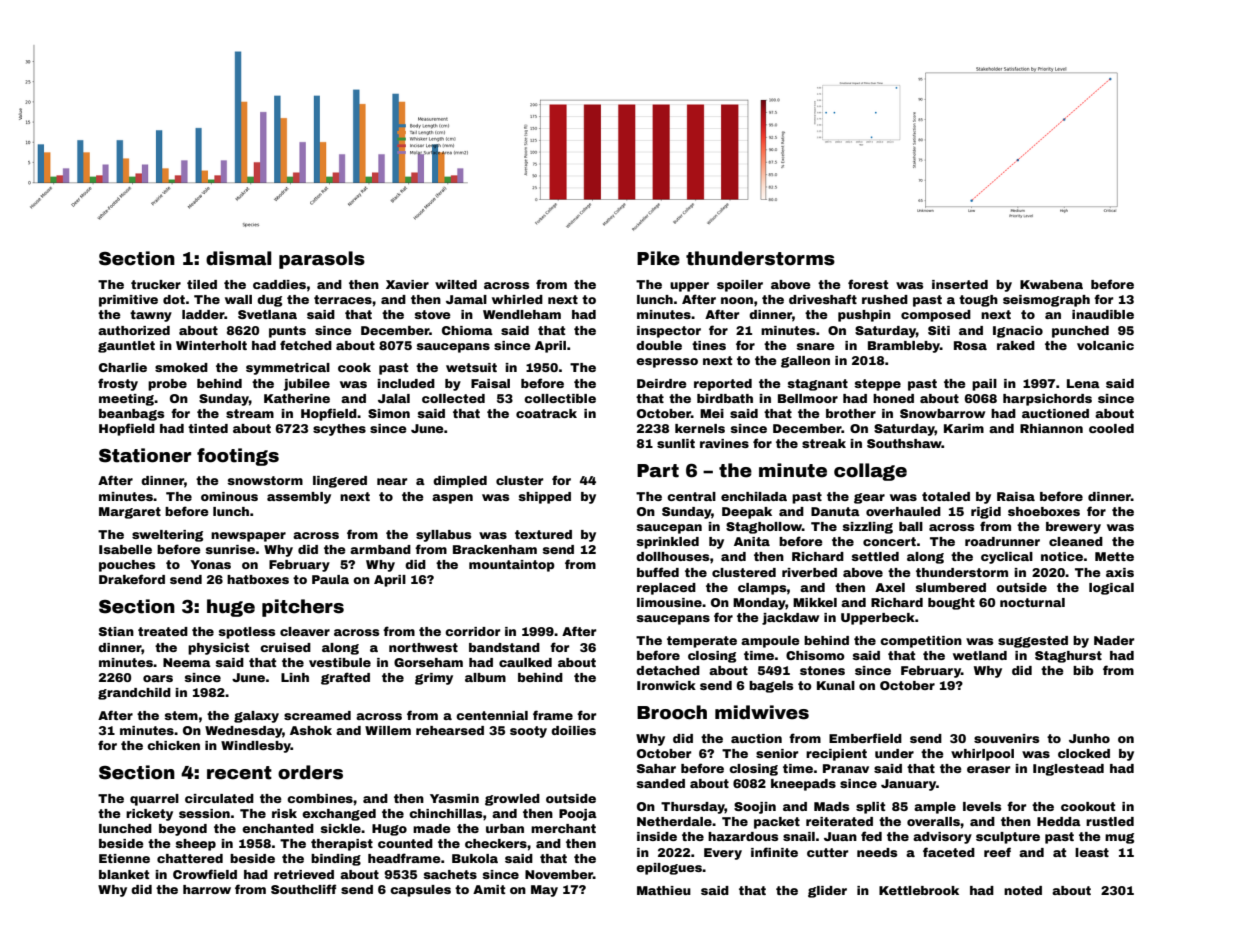  What do you see at coordinates (878, 385) in the screenshot?
I see `steppe` at bounding box center [878, 385].
